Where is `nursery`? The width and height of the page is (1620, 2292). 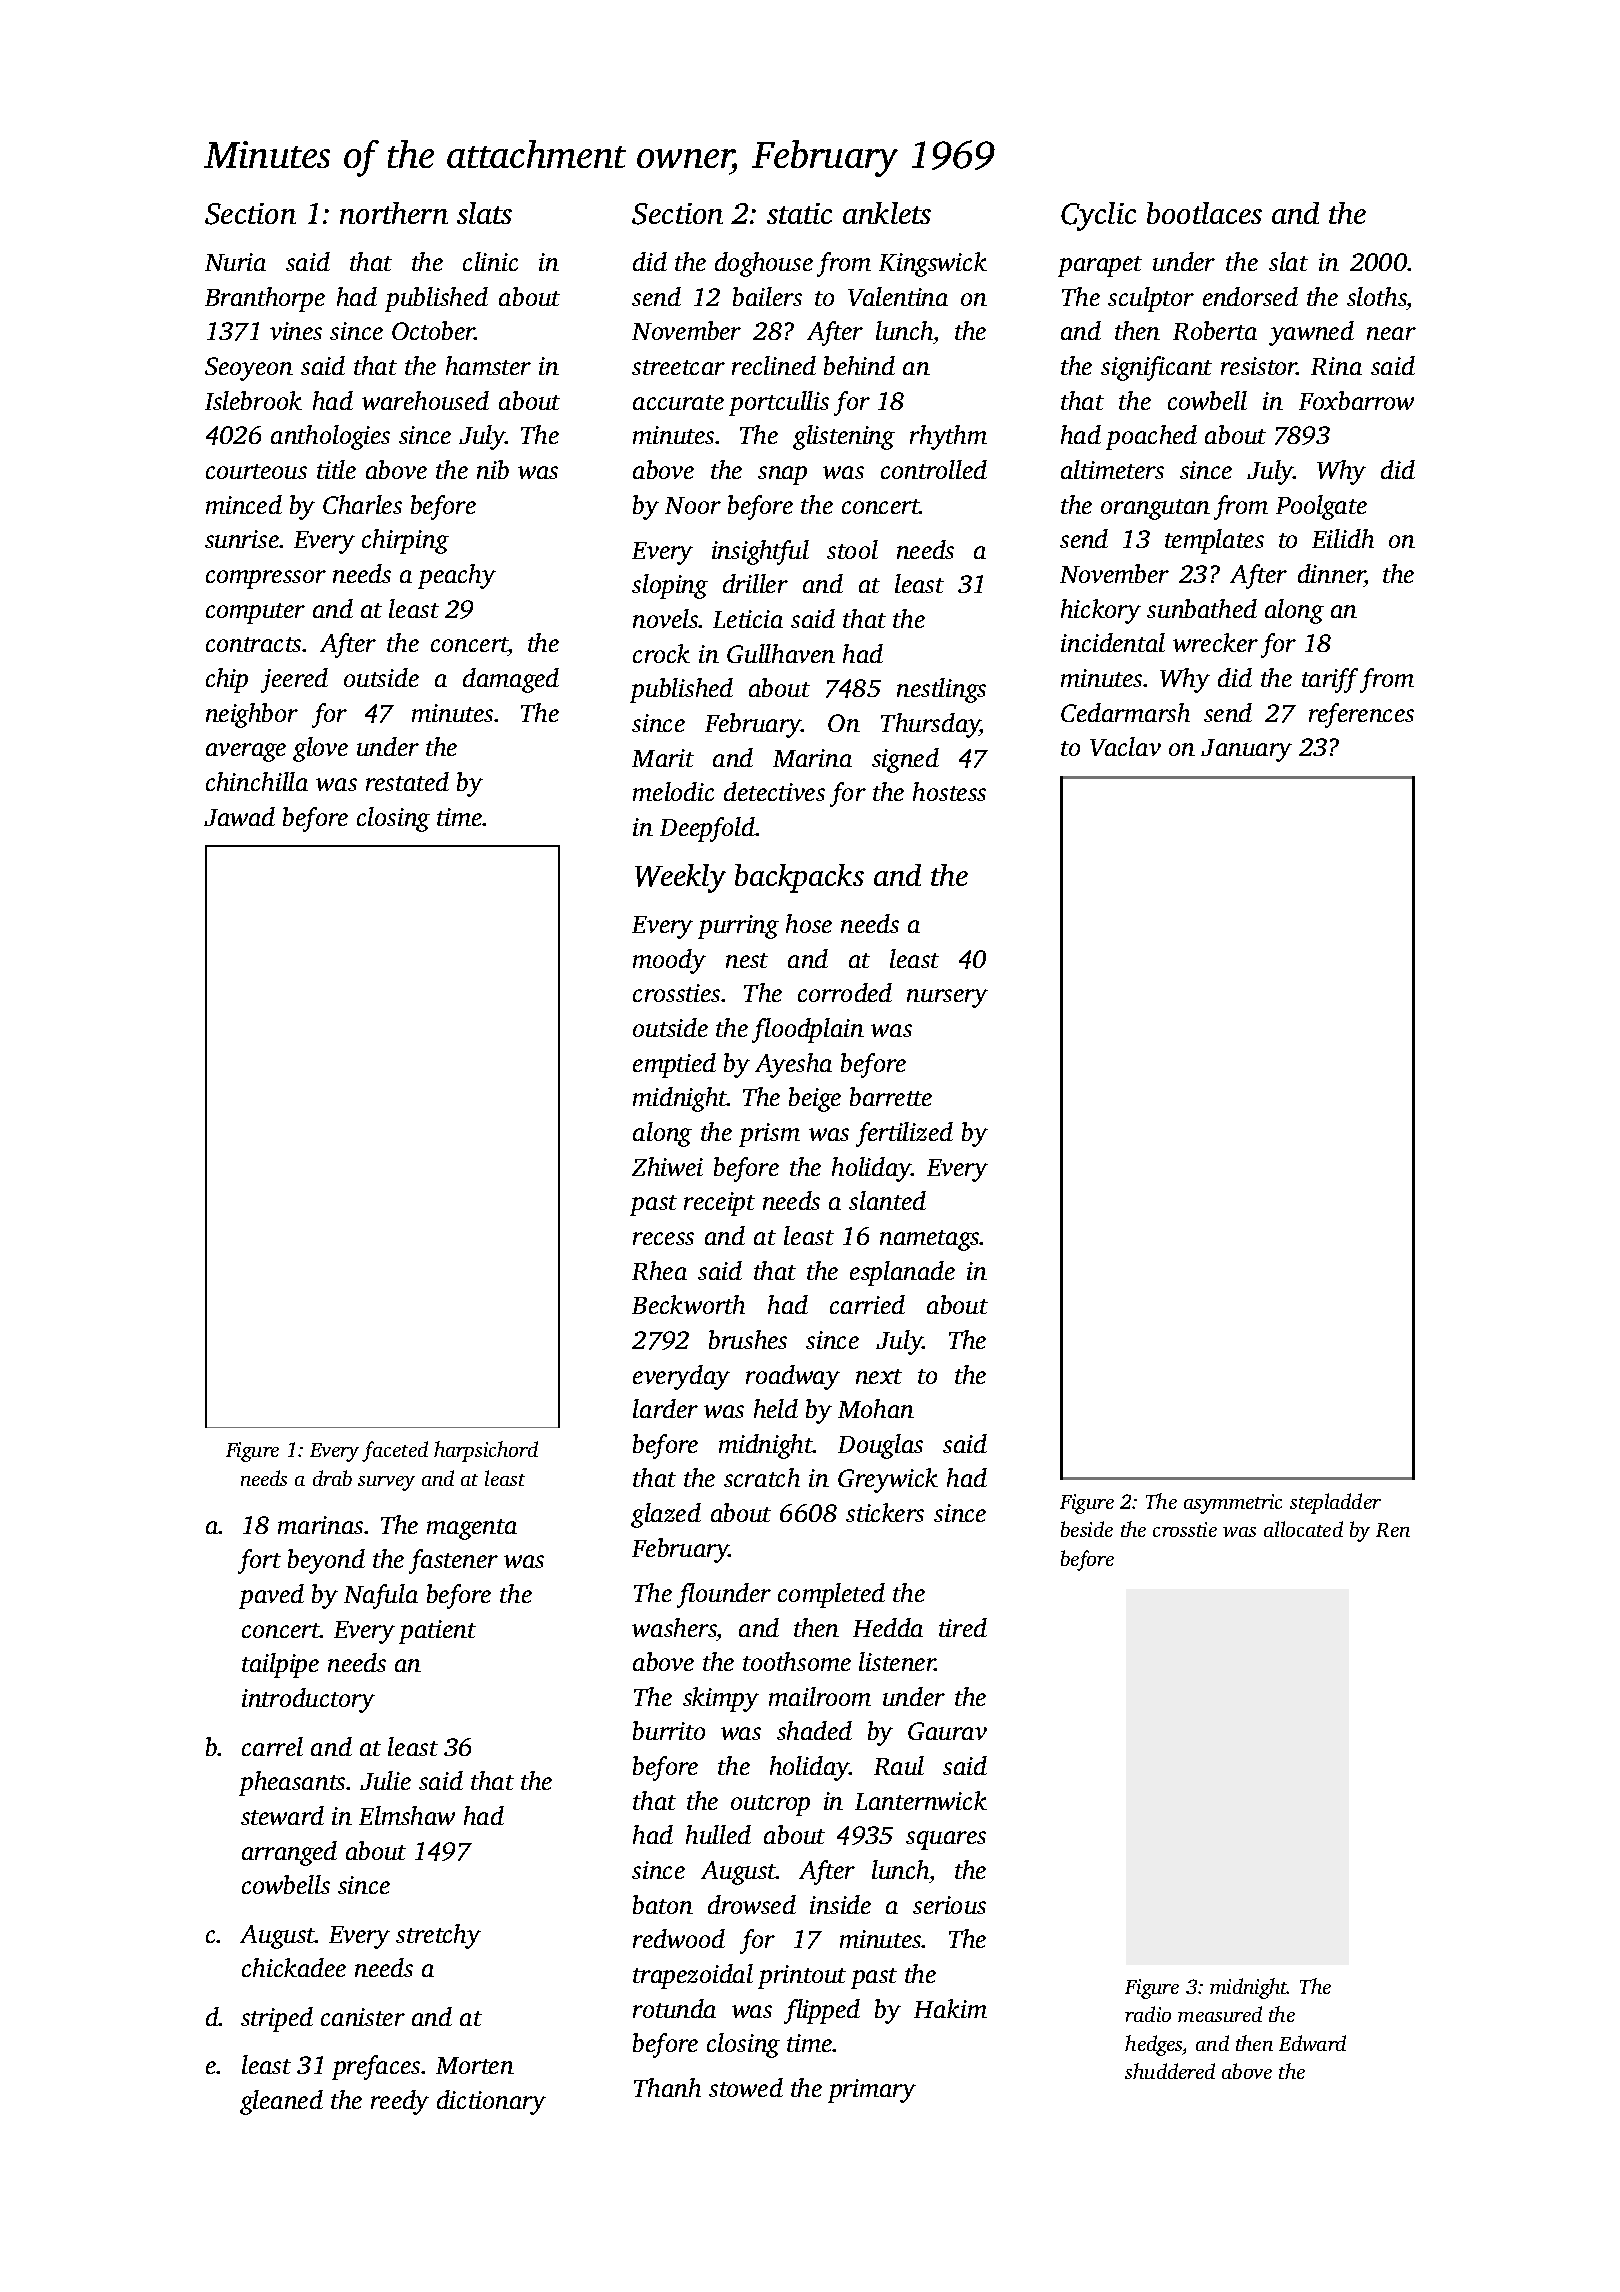 nursery is located at coordinates (947, 998).
